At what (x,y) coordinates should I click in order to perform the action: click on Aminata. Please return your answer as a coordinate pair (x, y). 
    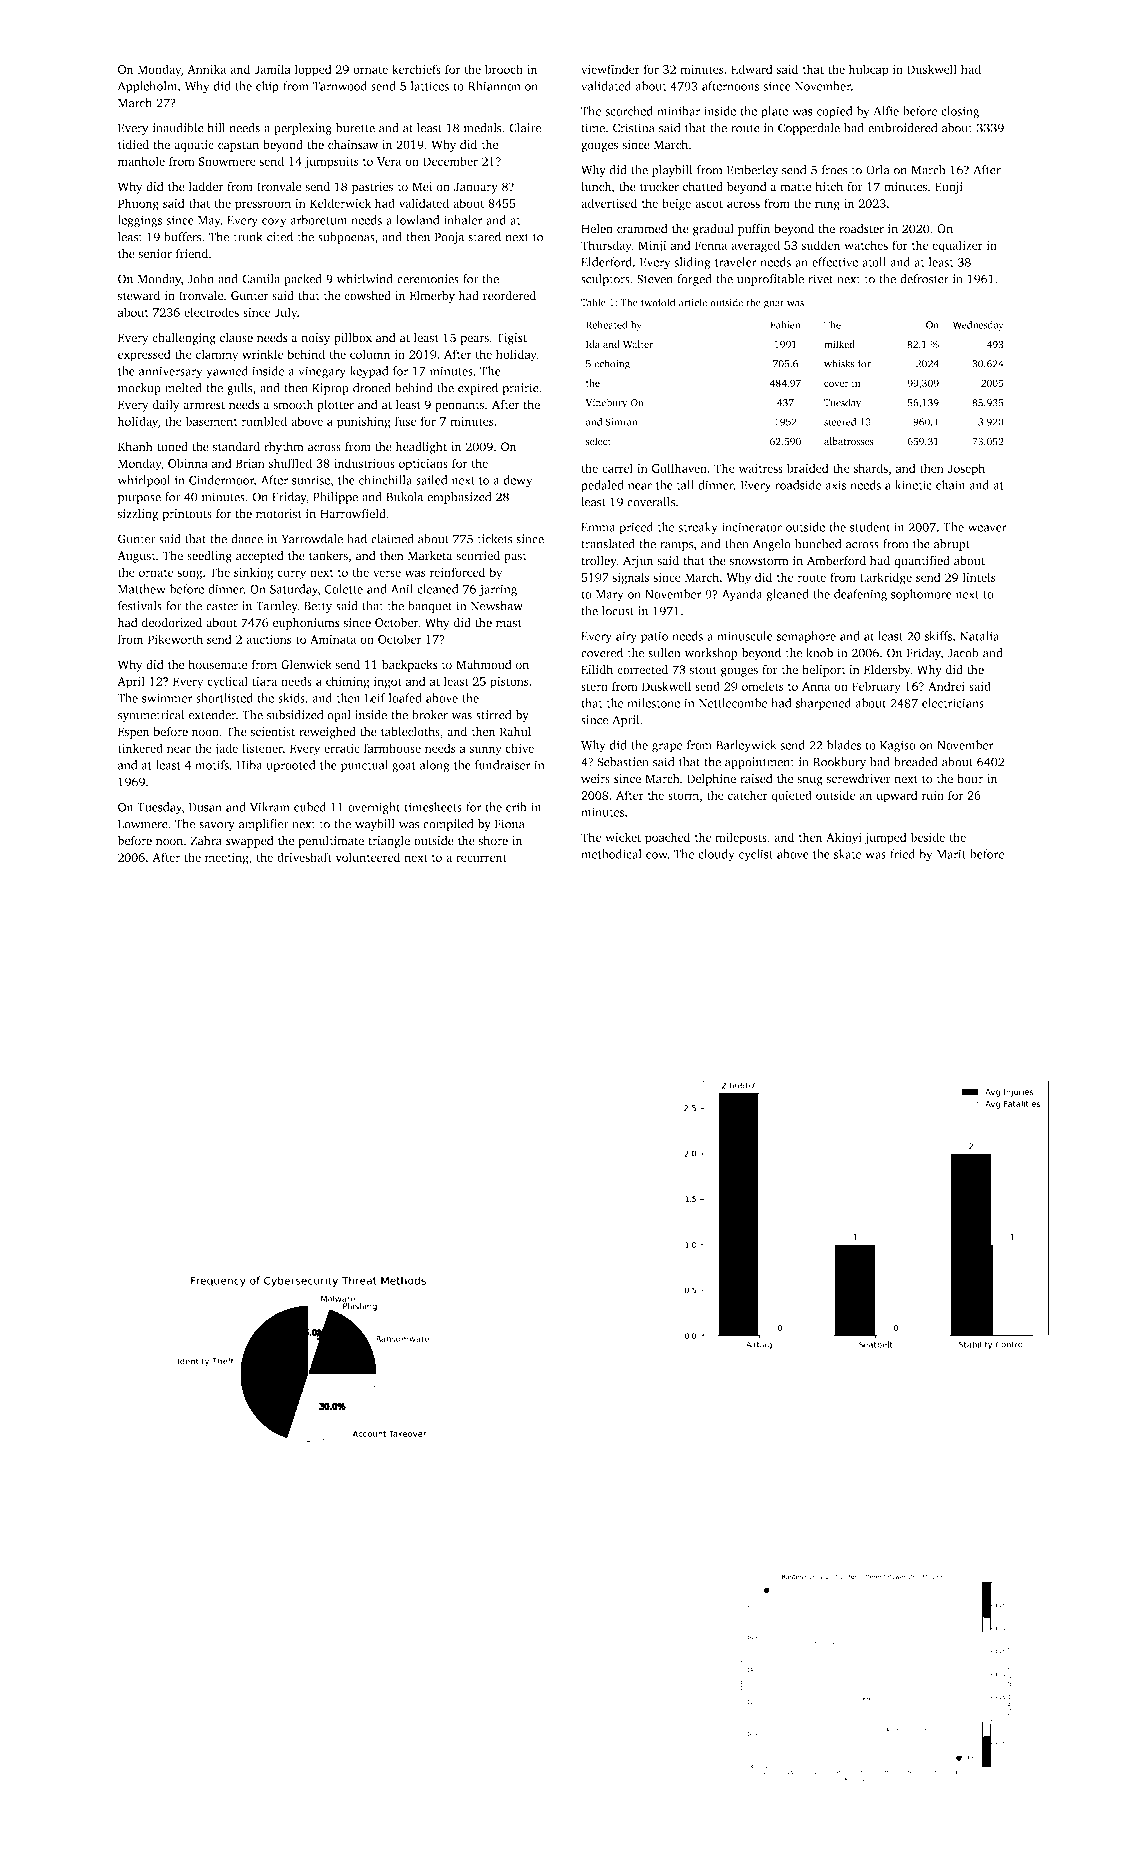
    Looking at the image, I should click on (333, 639).
